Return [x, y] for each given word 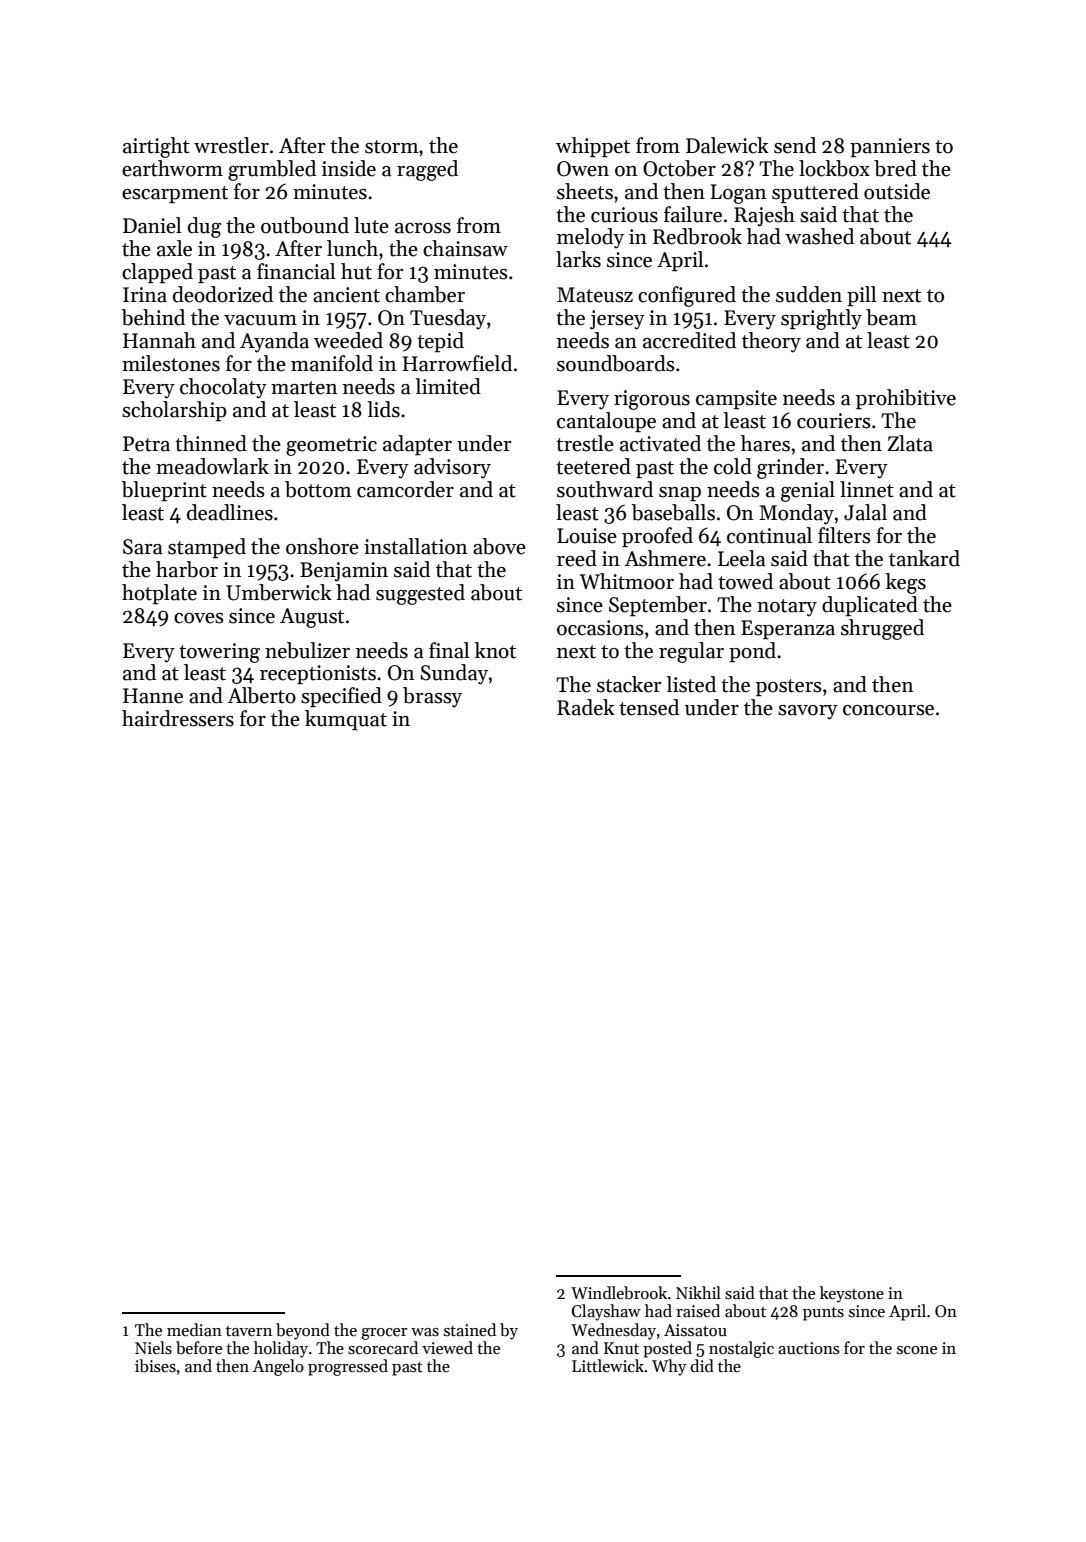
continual [769, 535]
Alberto [261, 695]
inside [349, 168]
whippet [593, 147]
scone [917, 1350]
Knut [621, 1348]
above [499, 546]
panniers [890, 147]
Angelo [278, 1367]
